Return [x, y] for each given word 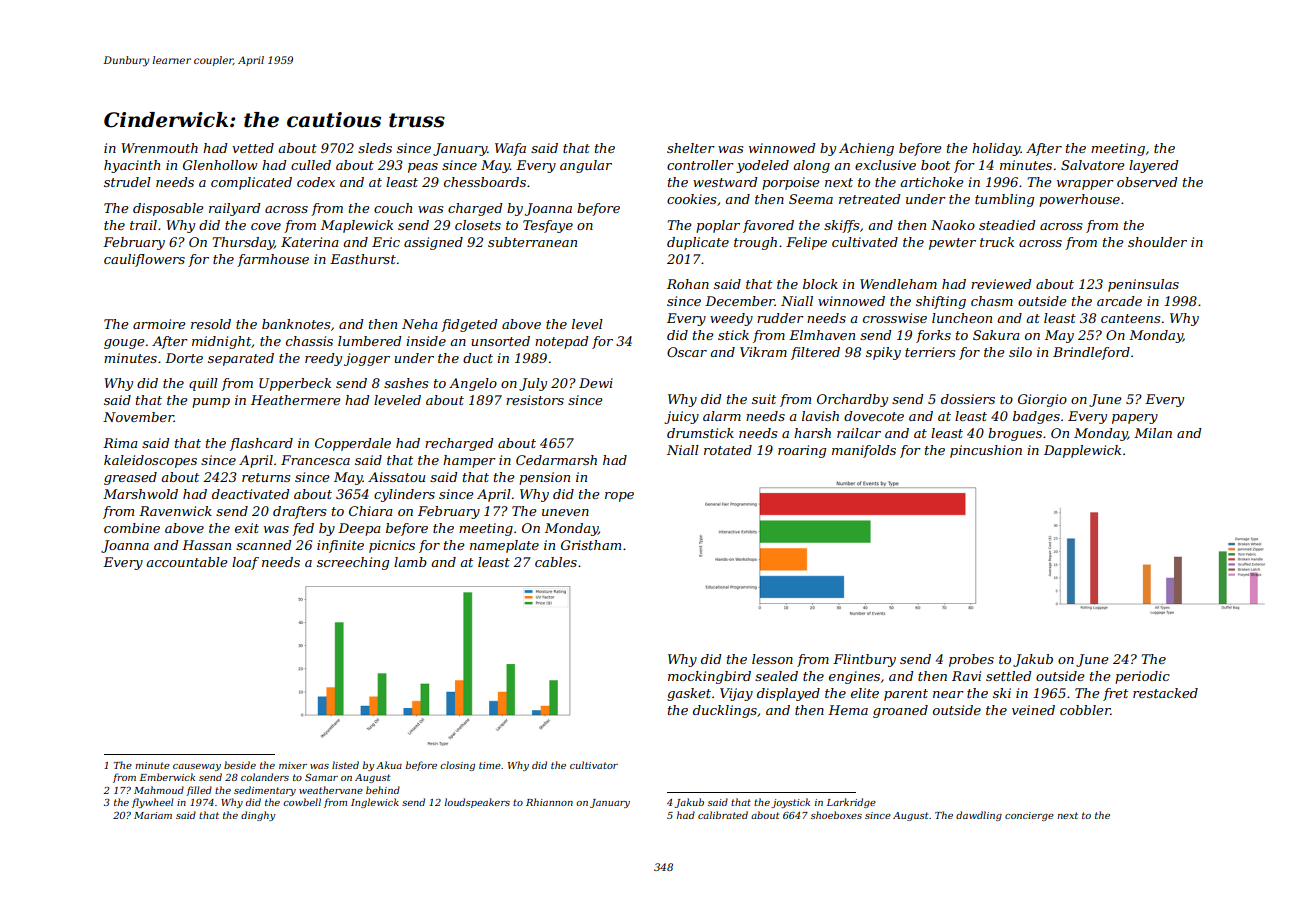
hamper [469, 461]
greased [130, 478]
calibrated [723, 815]
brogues [1015, 434]
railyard [234, 209]
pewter [952, 244]
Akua [389, 765]
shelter [691, 148]
